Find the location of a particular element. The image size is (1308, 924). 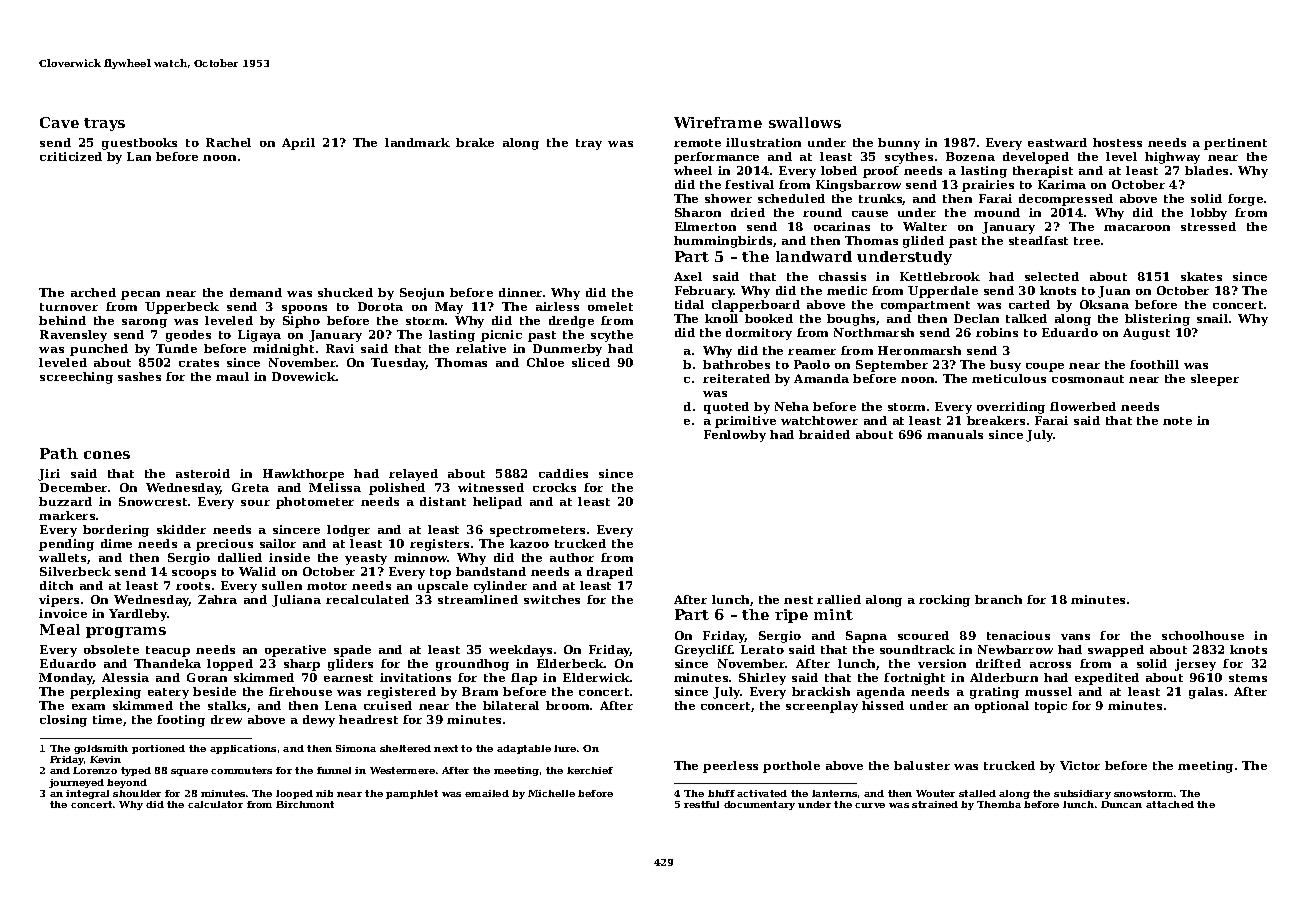

forge is located at coordinates (1245, 200).
